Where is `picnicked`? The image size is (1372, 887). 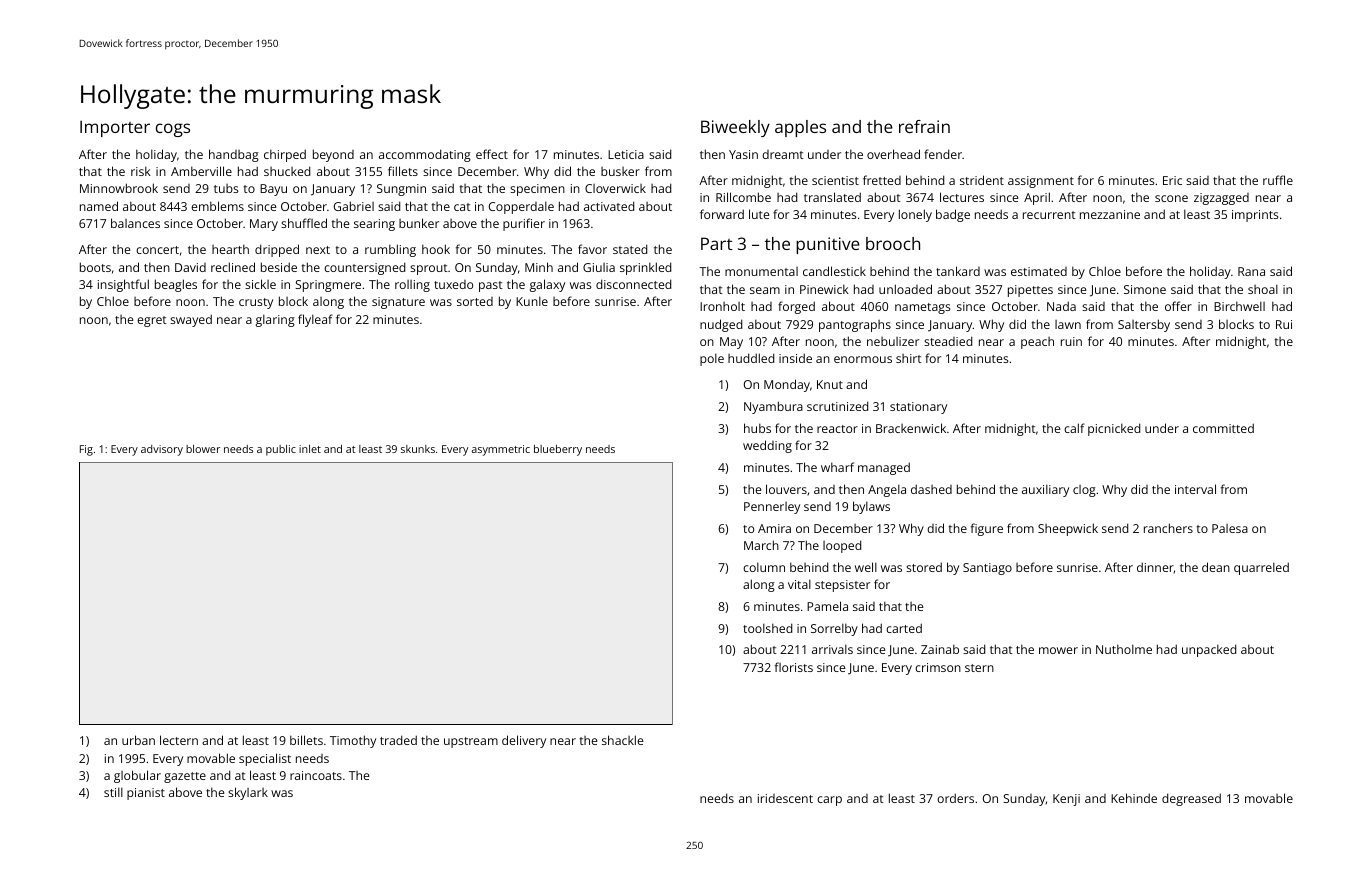
picnicked is located at coordinates (1114, 429).
